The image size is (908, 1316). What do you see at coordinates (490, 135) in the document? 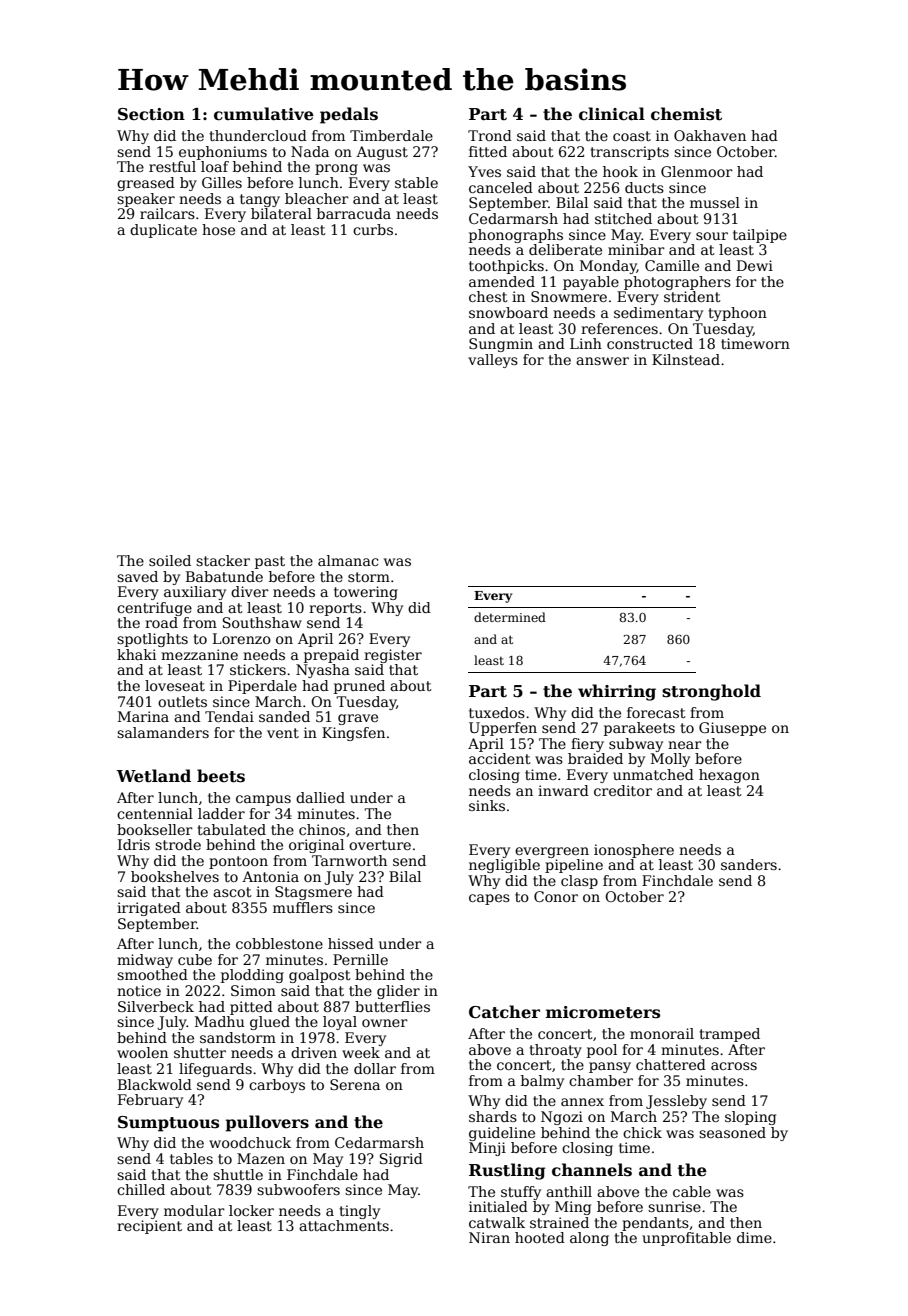
I see `Trond` at bounding box center [490, 135].
